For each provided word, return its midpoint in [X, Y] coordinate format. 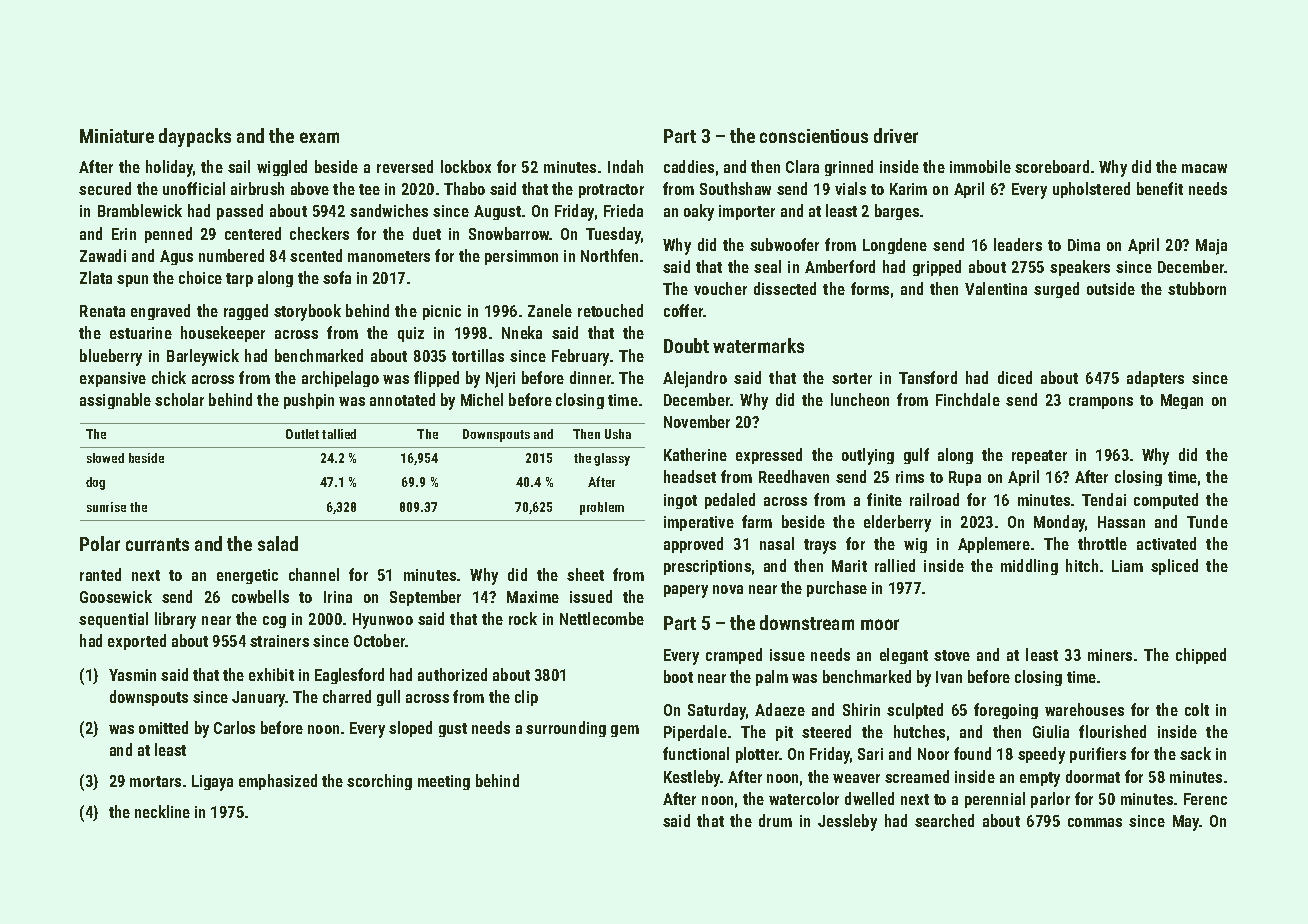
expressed [769, 456]
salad [278, 543]
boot [678, 676]
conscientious [814, 136]
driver [896, 135]
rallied [895, 565]
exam [319, 137]
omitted [163, 727]
